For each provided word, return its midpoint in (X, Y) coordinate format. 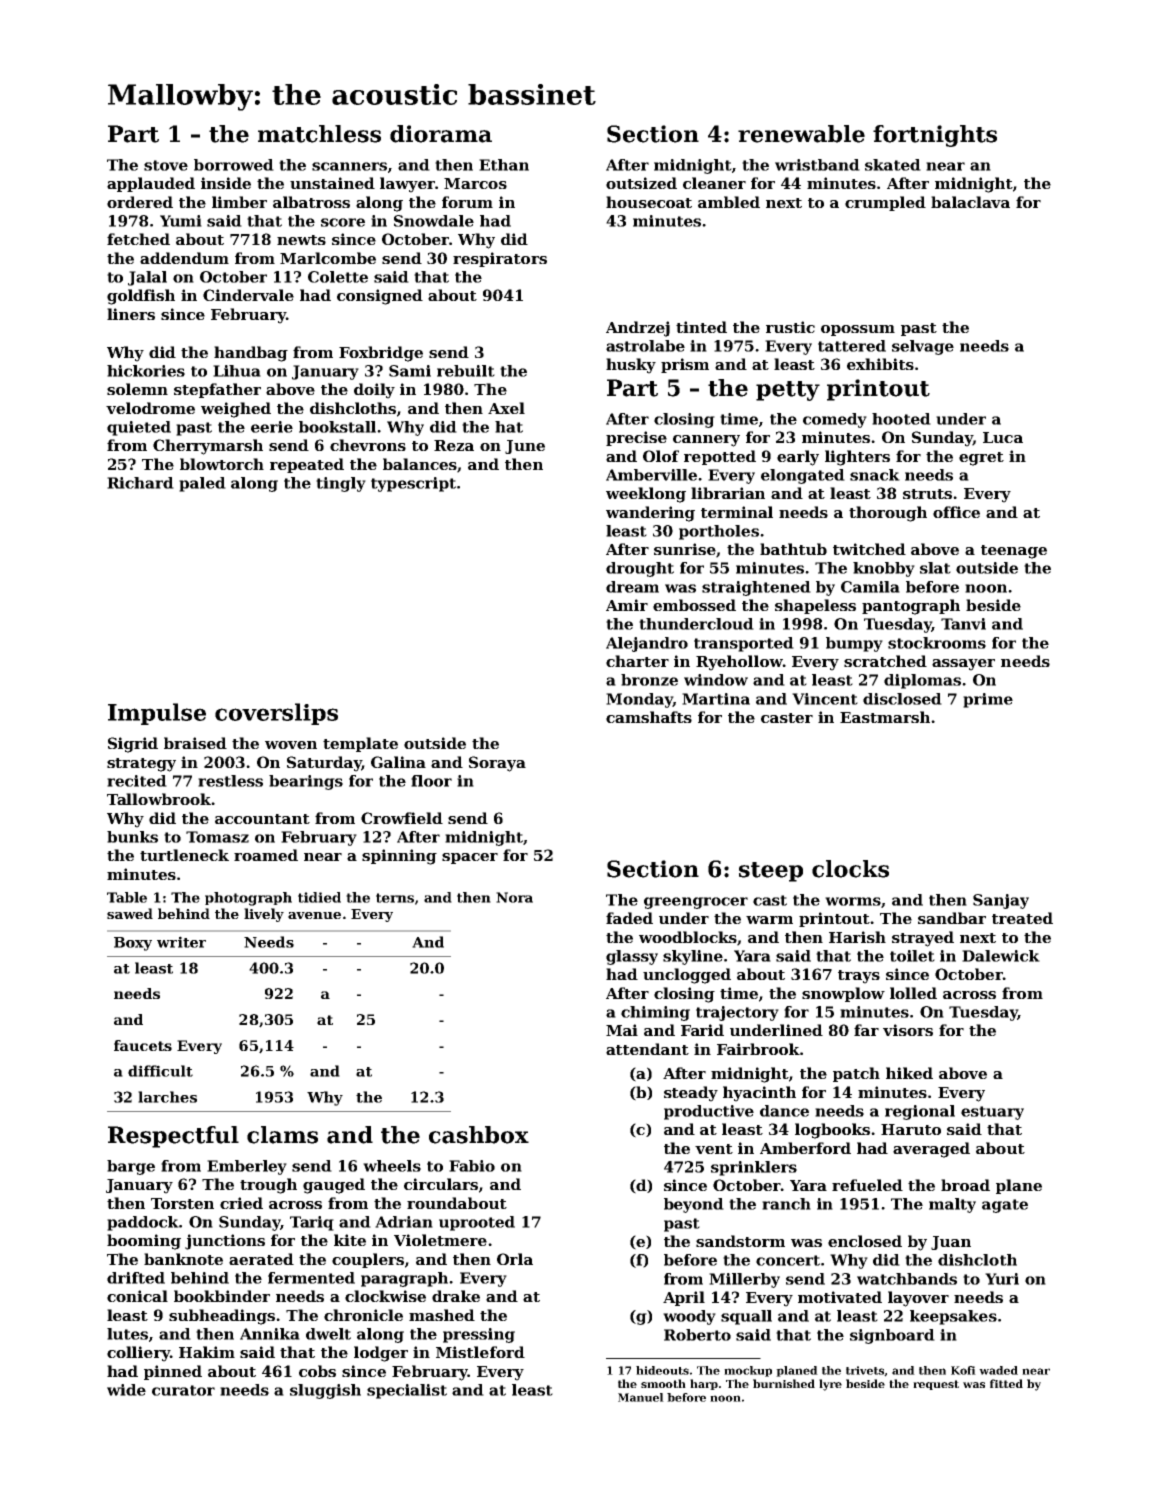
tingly (341, 484)
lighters (857, 458)
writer (181, 942)
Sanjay (1001, 901)
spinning (399, 857)
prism (685, 365)
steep (771, 872)
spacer (470, 858)
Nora (514, 897)
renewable (801, 134)
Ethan (504, 165)
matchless (319, 134)
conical (137, 1296)
